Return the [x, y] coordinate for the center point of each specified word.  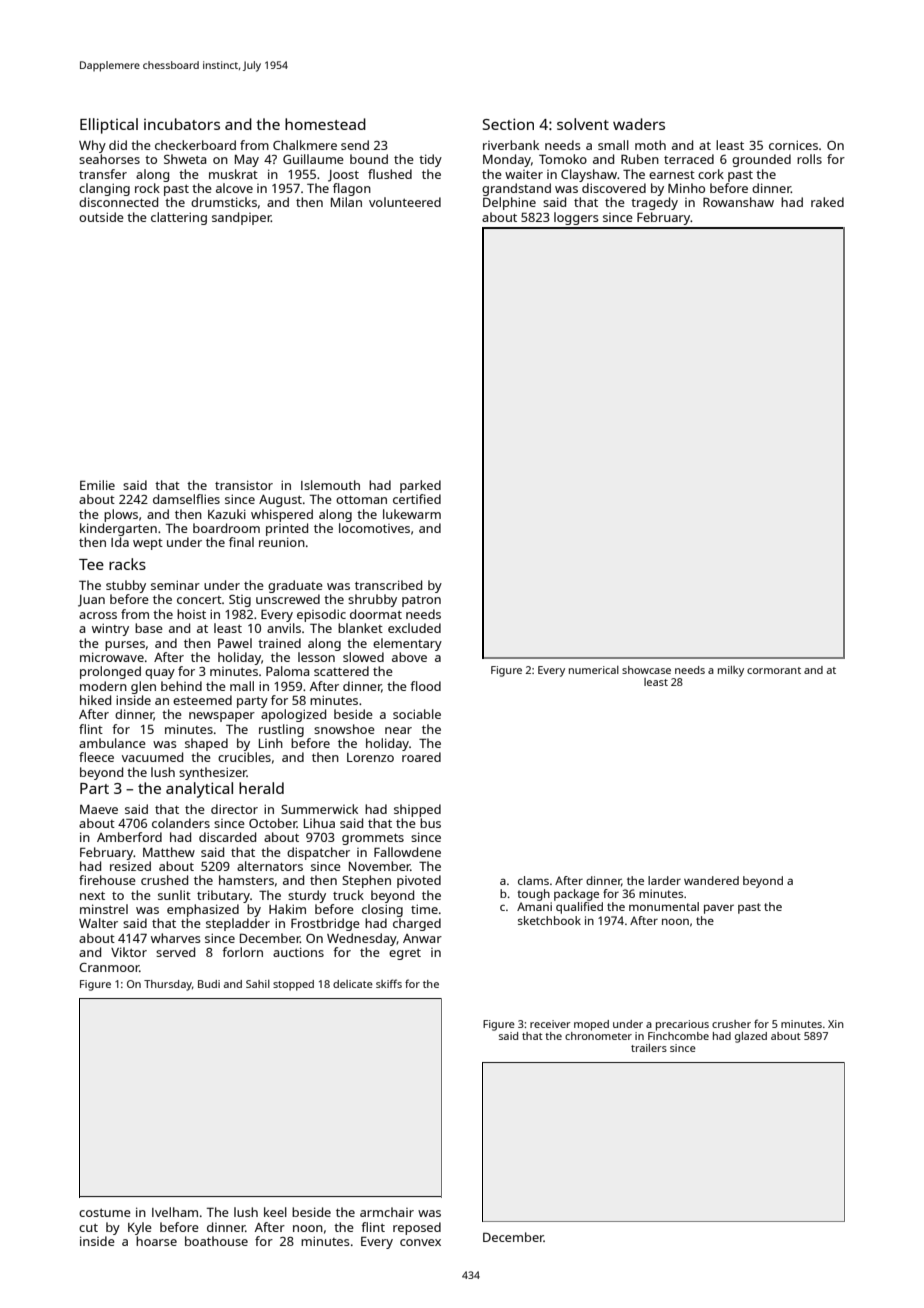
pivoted [419, 881]
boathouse [216, 1241]
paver [719, 909]
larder [664, 880]
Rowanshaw [738, 202]
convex [420, 1242]
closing [382, 910]
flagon [352, 189]
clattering [179, 218]
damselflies [186, 499]
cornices [793, 145]
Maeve [99, 809]
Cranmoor [109, 967]
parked [420, 486]
